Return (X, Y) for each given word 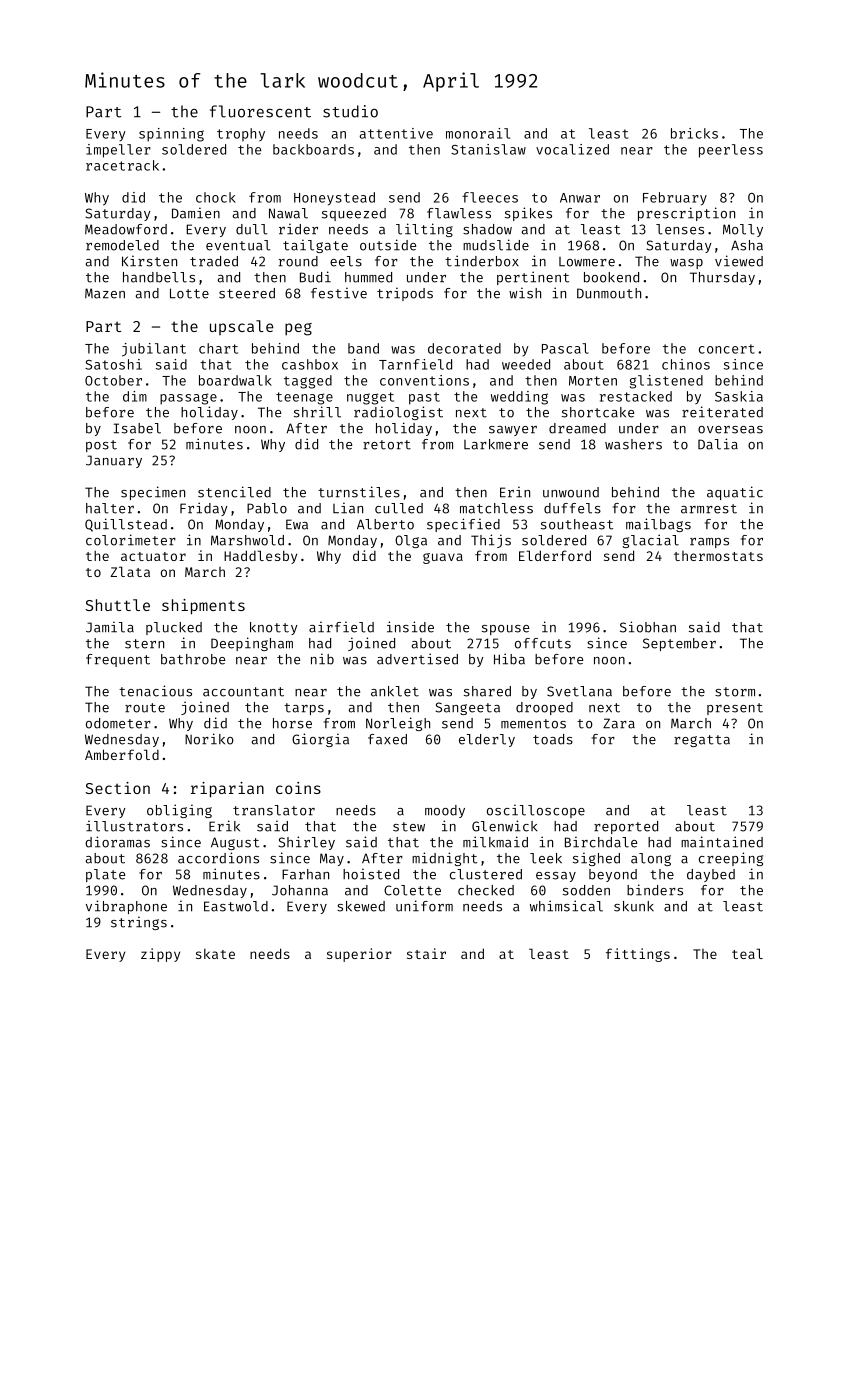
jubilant (154, 350)
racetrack (122, 165)
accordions (218, 858)
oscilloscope (536, 811)
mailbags (658, 525)
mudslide (496, 245)
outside (388, 245)
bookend (611, 277)
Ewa (297, 524)
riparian (227, 790)
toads (553, 739)
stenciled (234, 492)
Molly (743, 230)
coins (298, 788)
